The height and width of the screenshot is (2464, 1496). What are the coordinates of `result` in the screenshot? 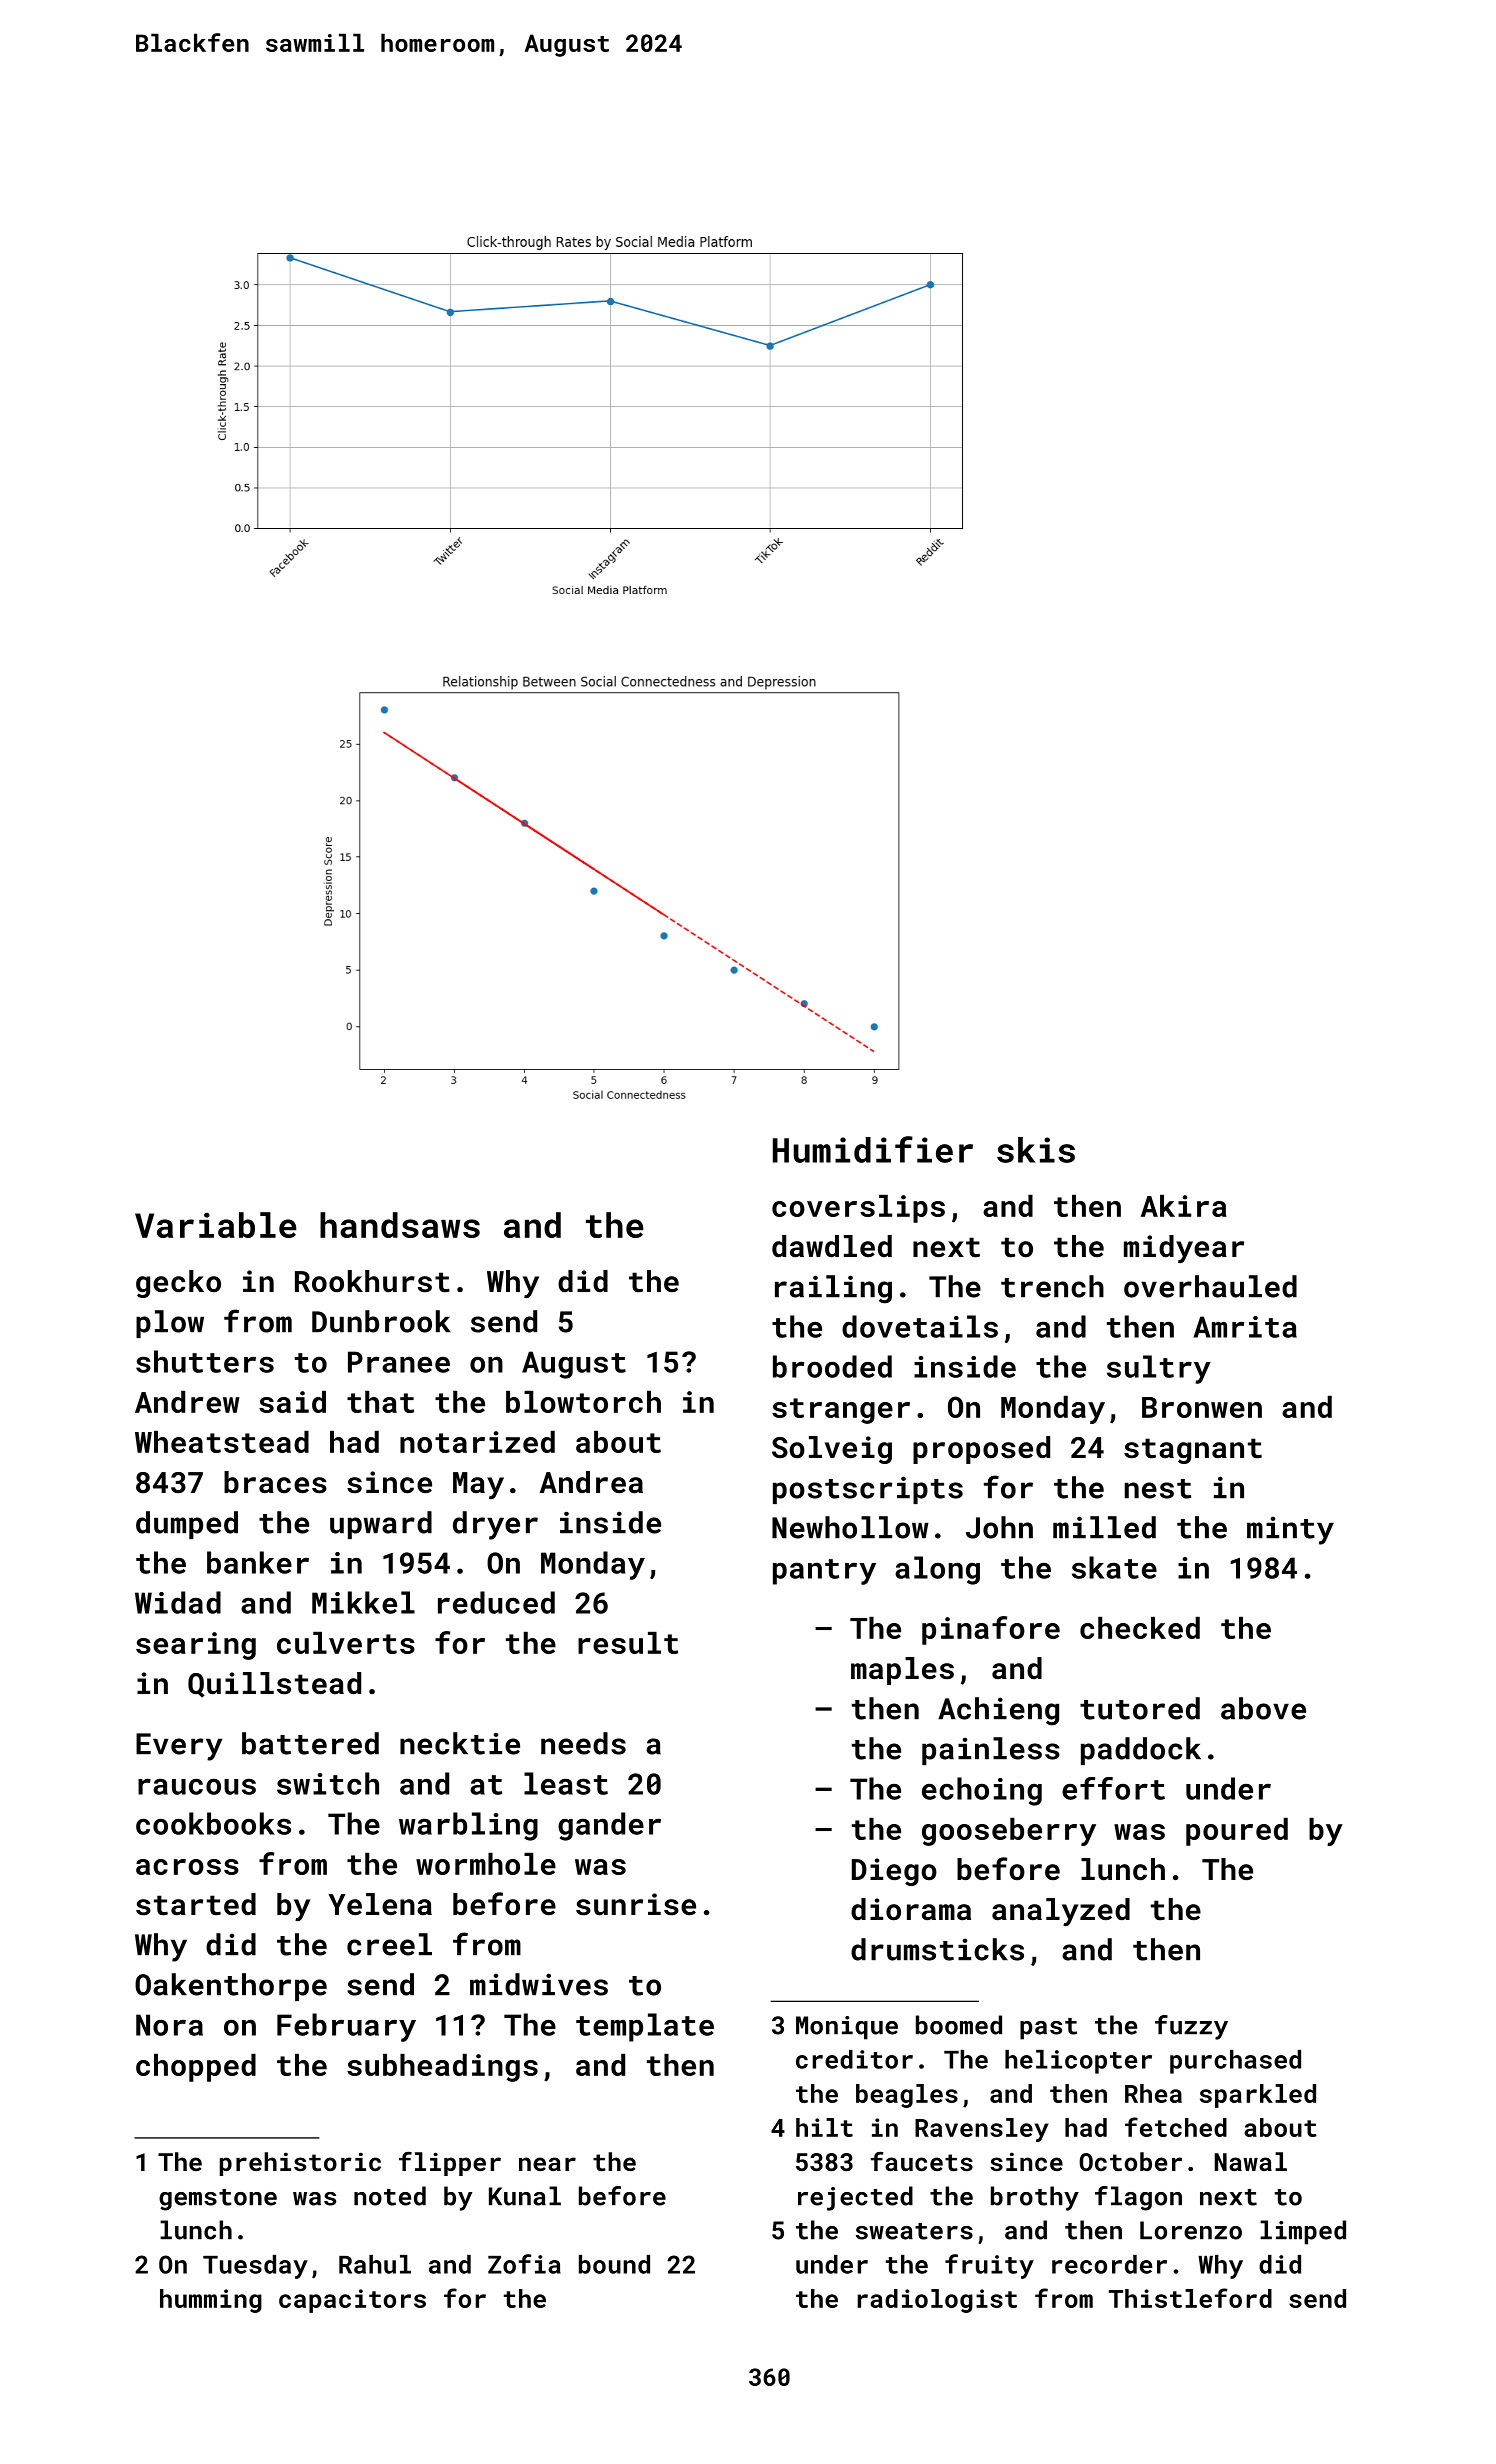 It's located at (628, 1643).
